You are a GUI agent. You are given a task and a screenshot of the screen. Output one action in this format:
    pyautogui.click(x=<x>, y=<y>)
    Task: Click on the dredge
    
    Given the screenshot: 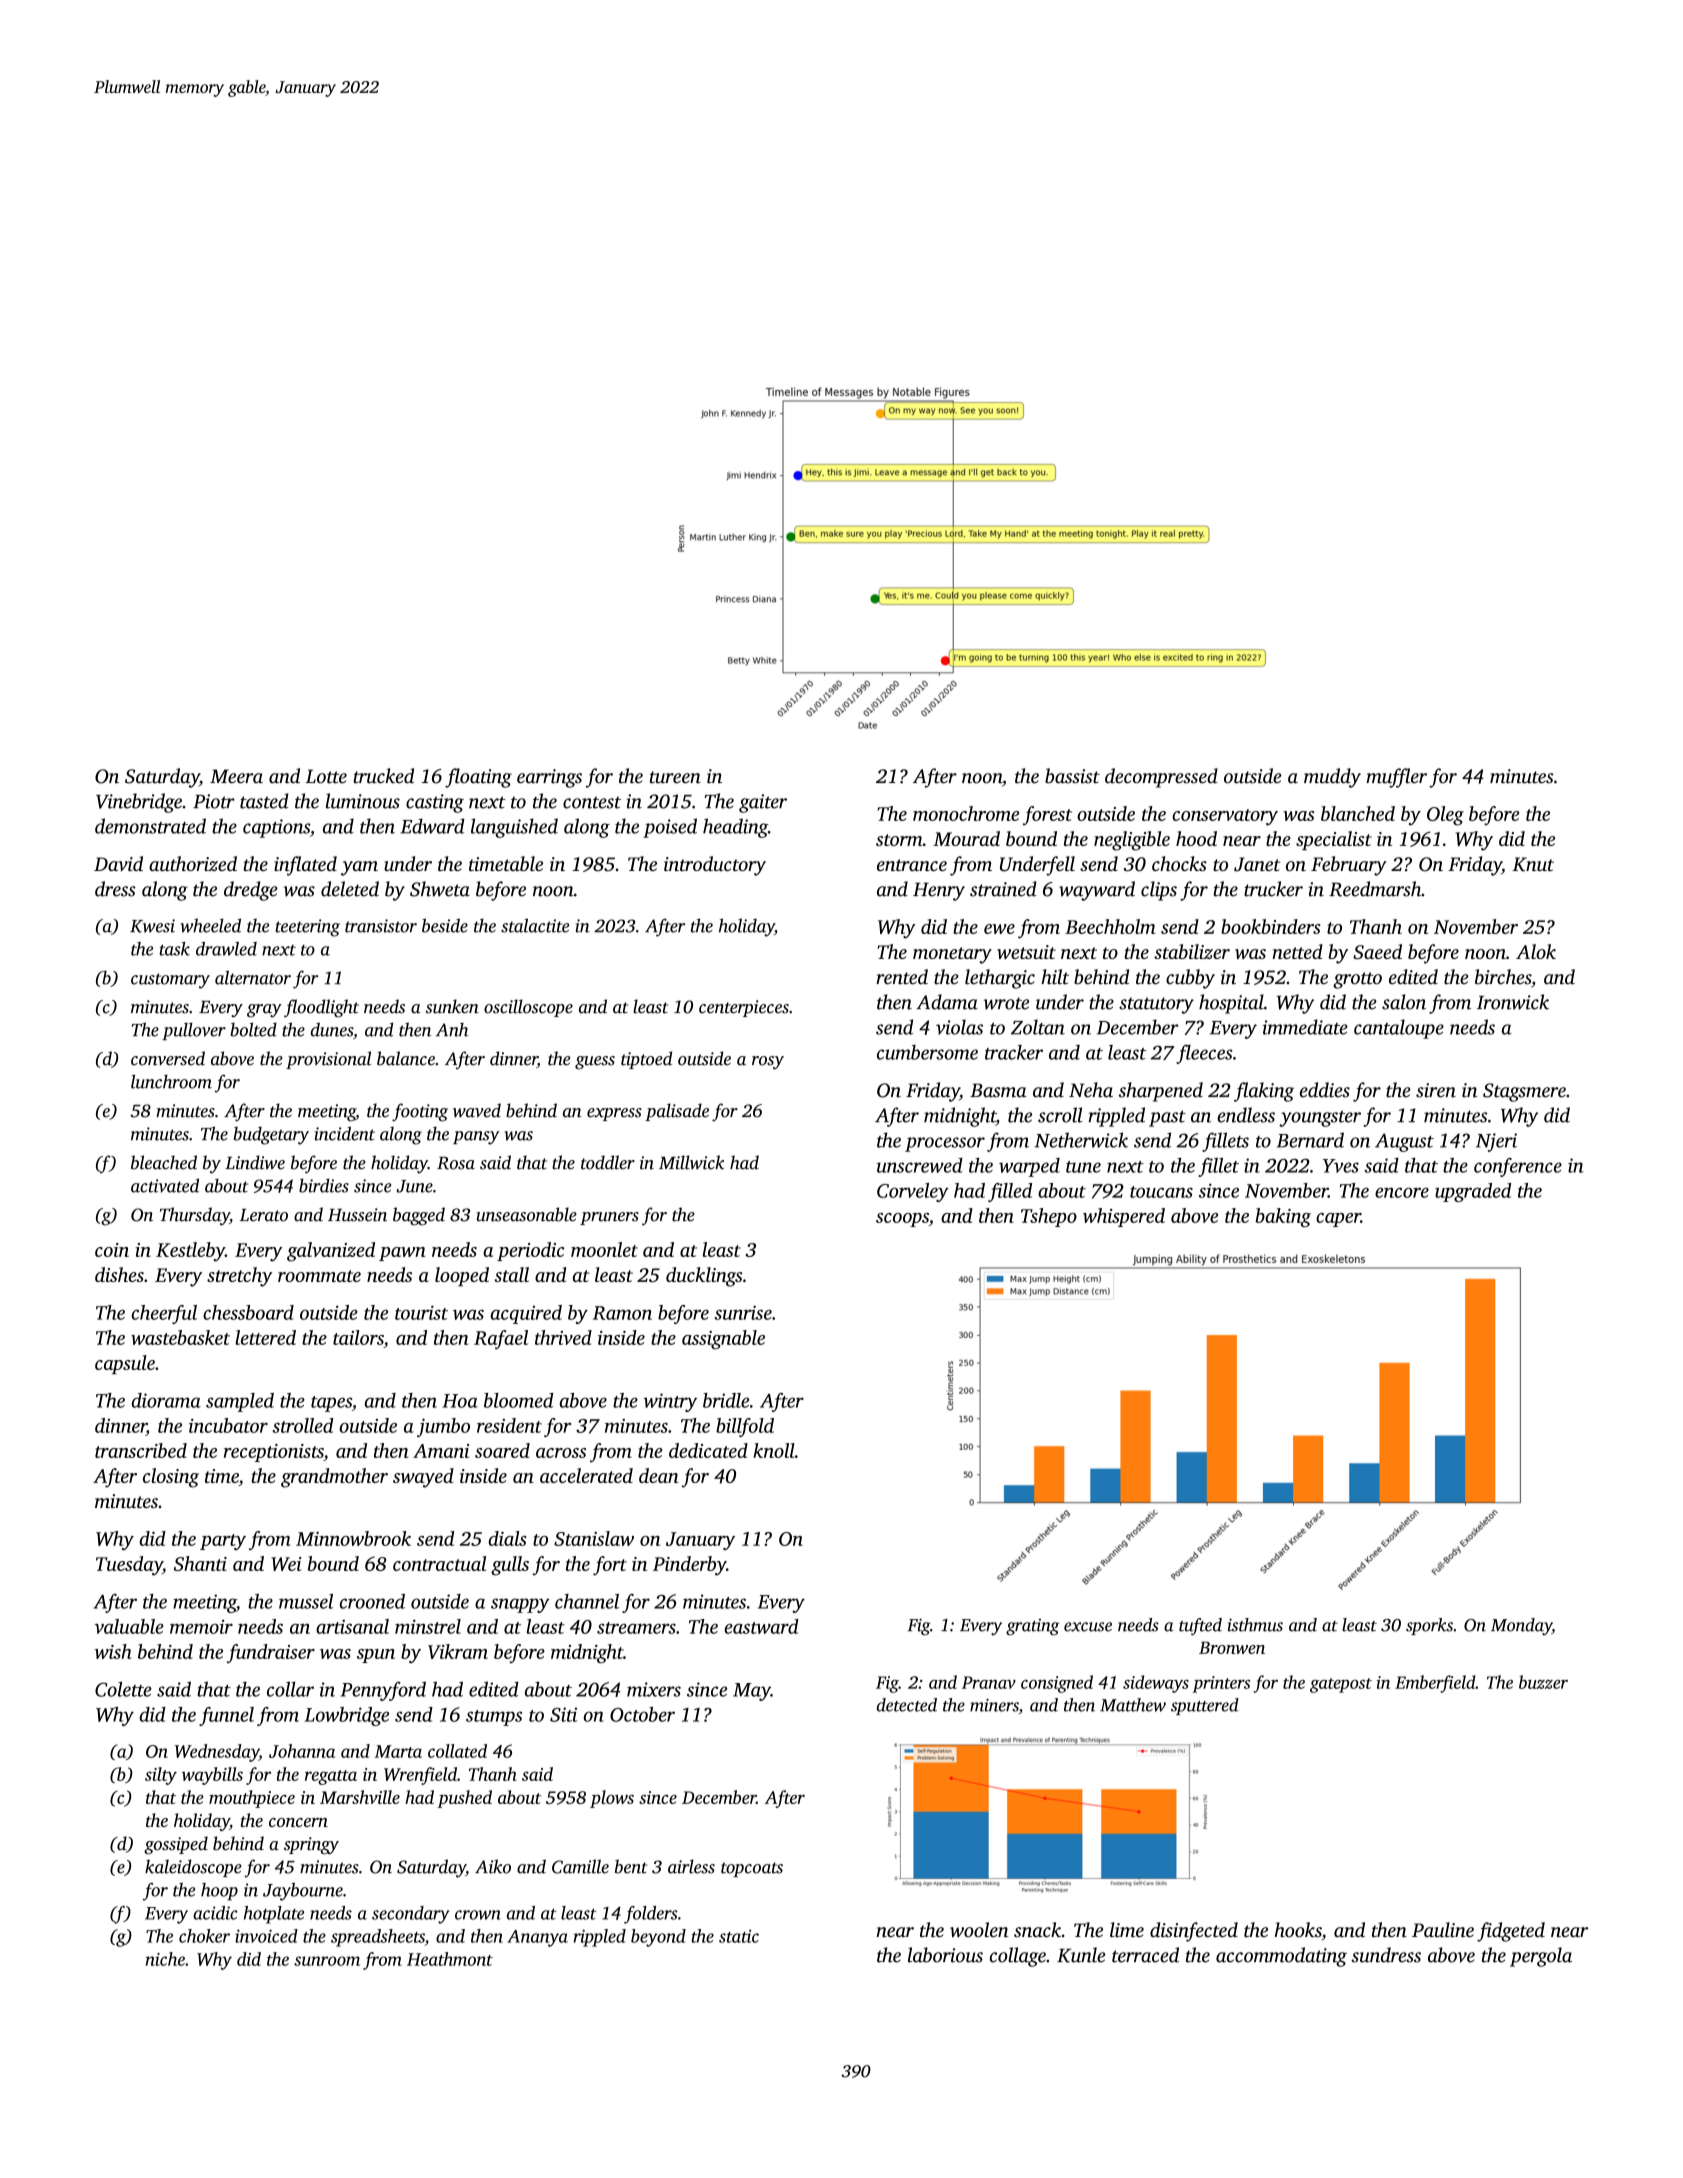 What is the action you would take?
    pyautogui.click(x=251, y=891)
